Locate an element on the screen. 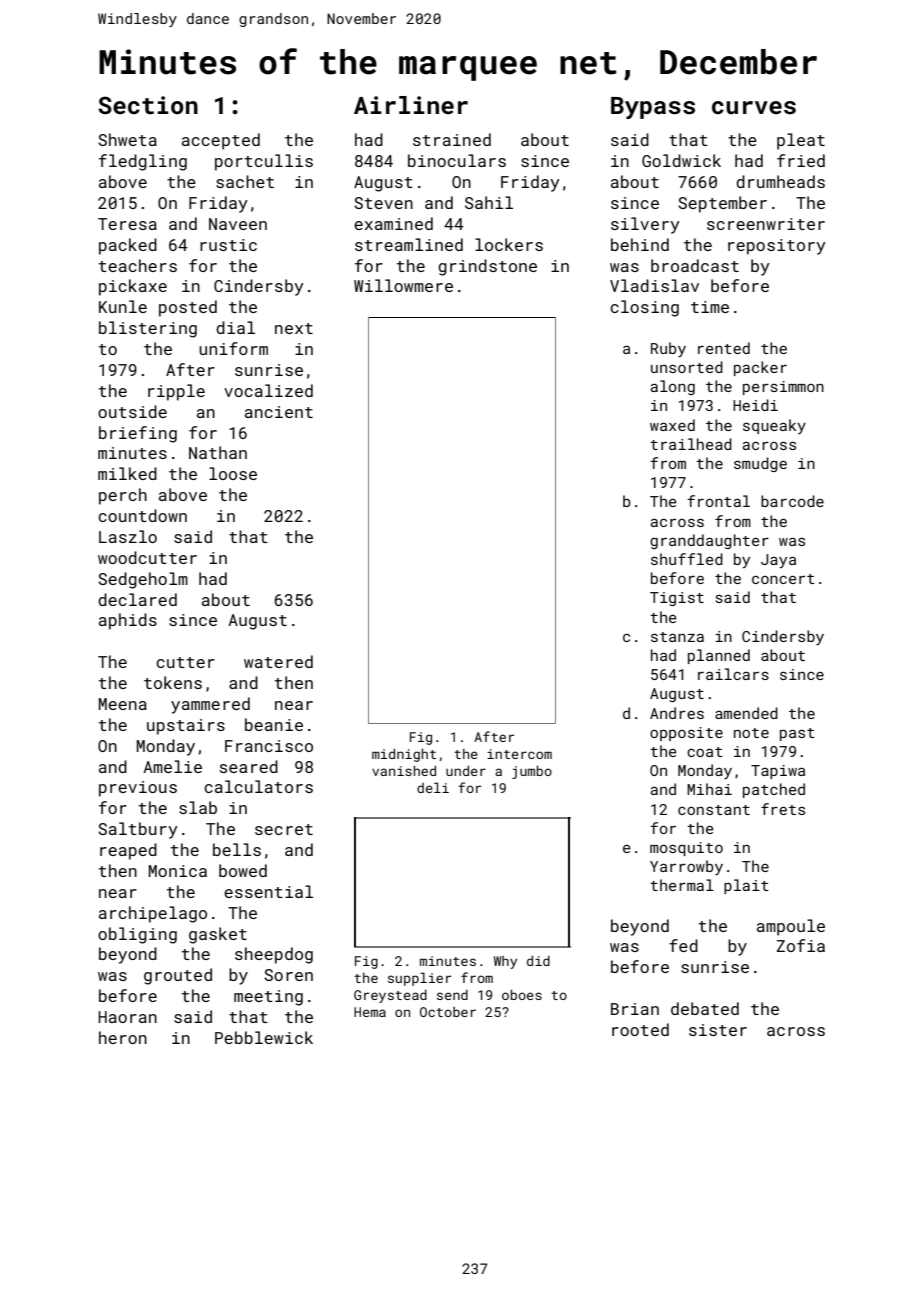 The width and height of the screenshot is (924, 1308). sister is located at coordinates (718, 1030).
